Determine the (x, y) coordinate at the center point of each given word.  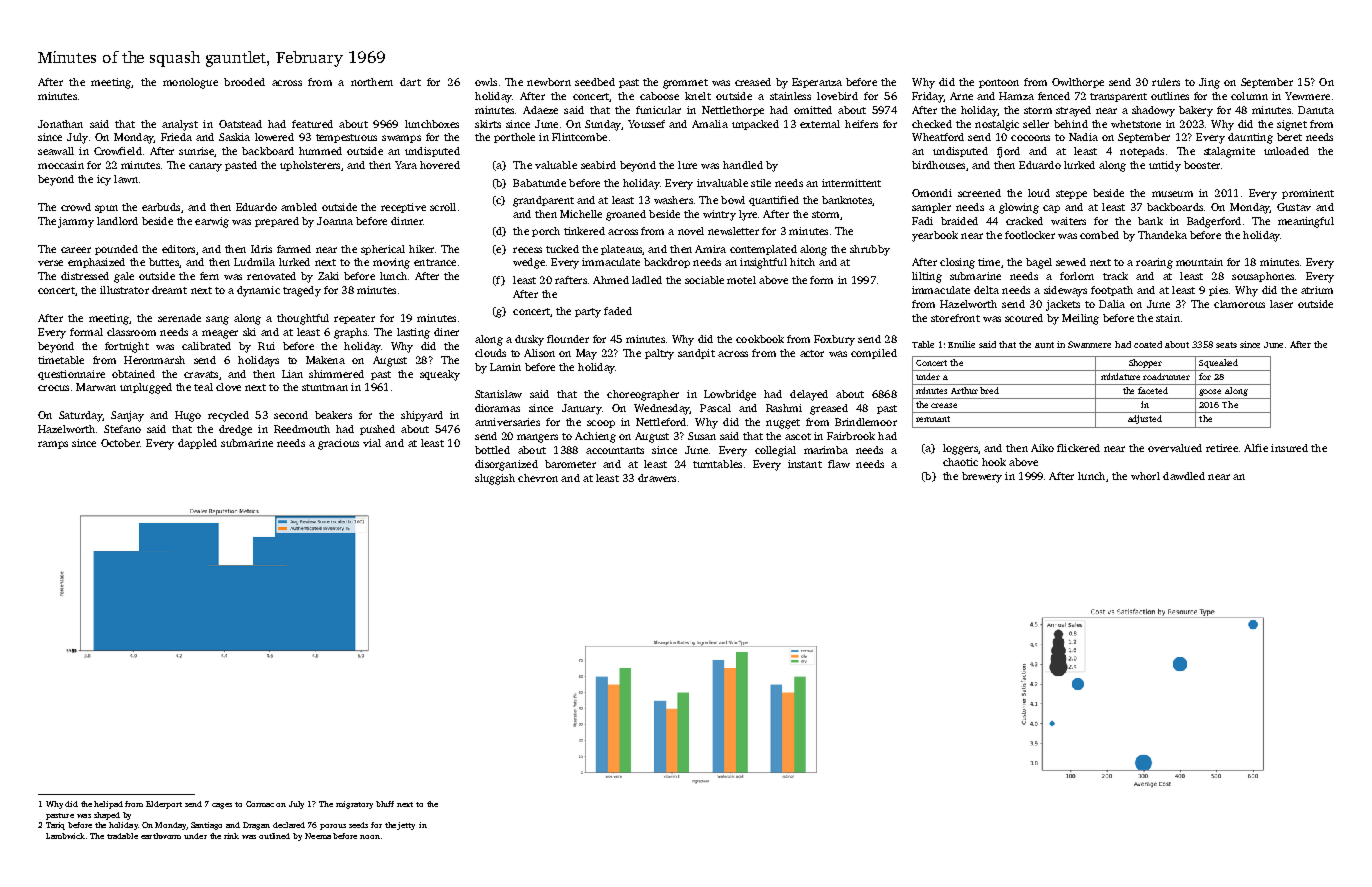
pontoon (999, 83)
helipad (108, 805)
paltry (659, 354)
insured (1289, 448)
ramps (53, 445)
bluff (385, 804)
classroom (131, 332)
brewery (982, 477)
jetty (406, 826)
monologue (190, 83)
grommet (685, 84)
